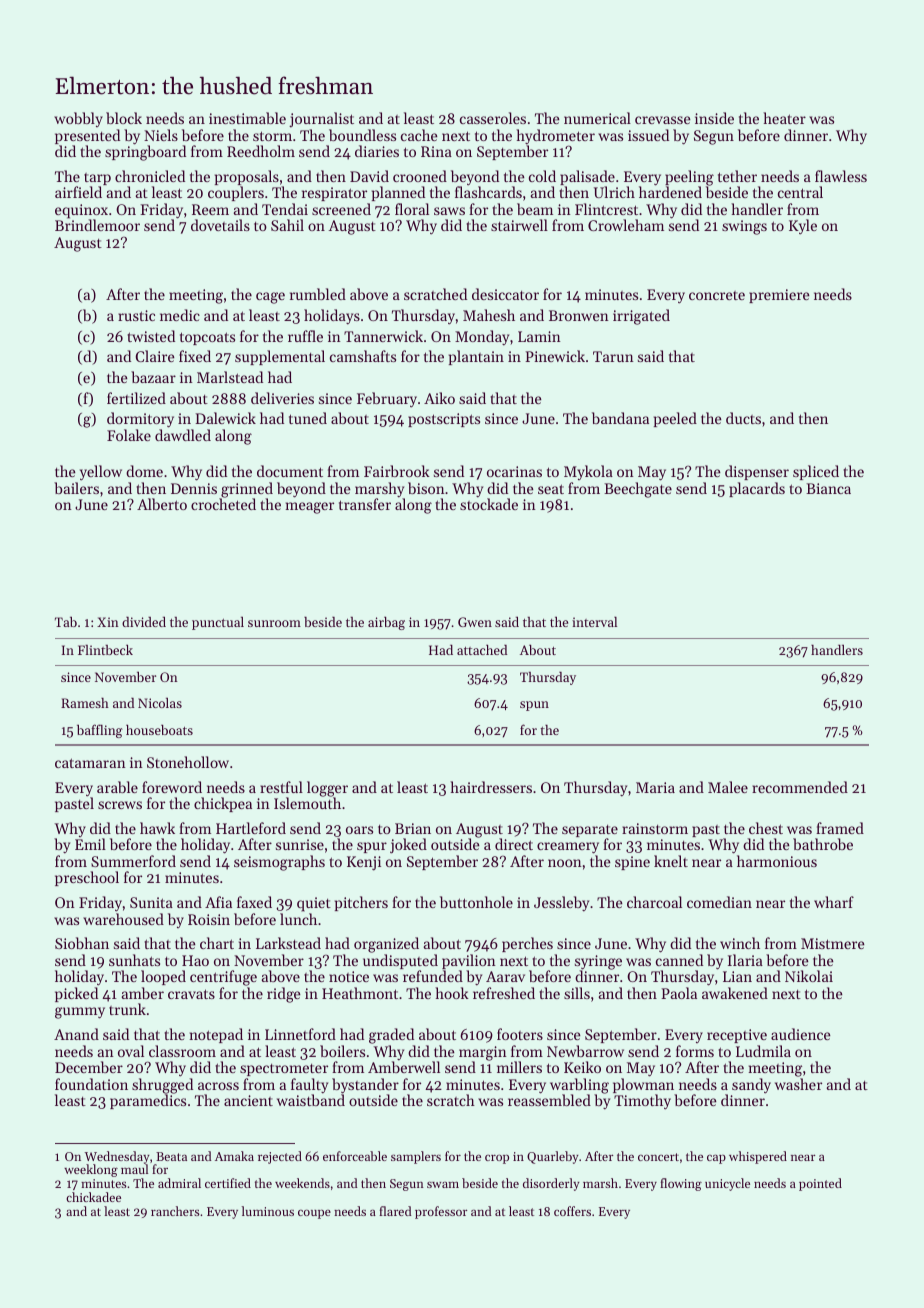 The height and width of the document is (1308, 924). Describe the element at coordinates (828, 488) in the document. I see `Bianca` at that location.
